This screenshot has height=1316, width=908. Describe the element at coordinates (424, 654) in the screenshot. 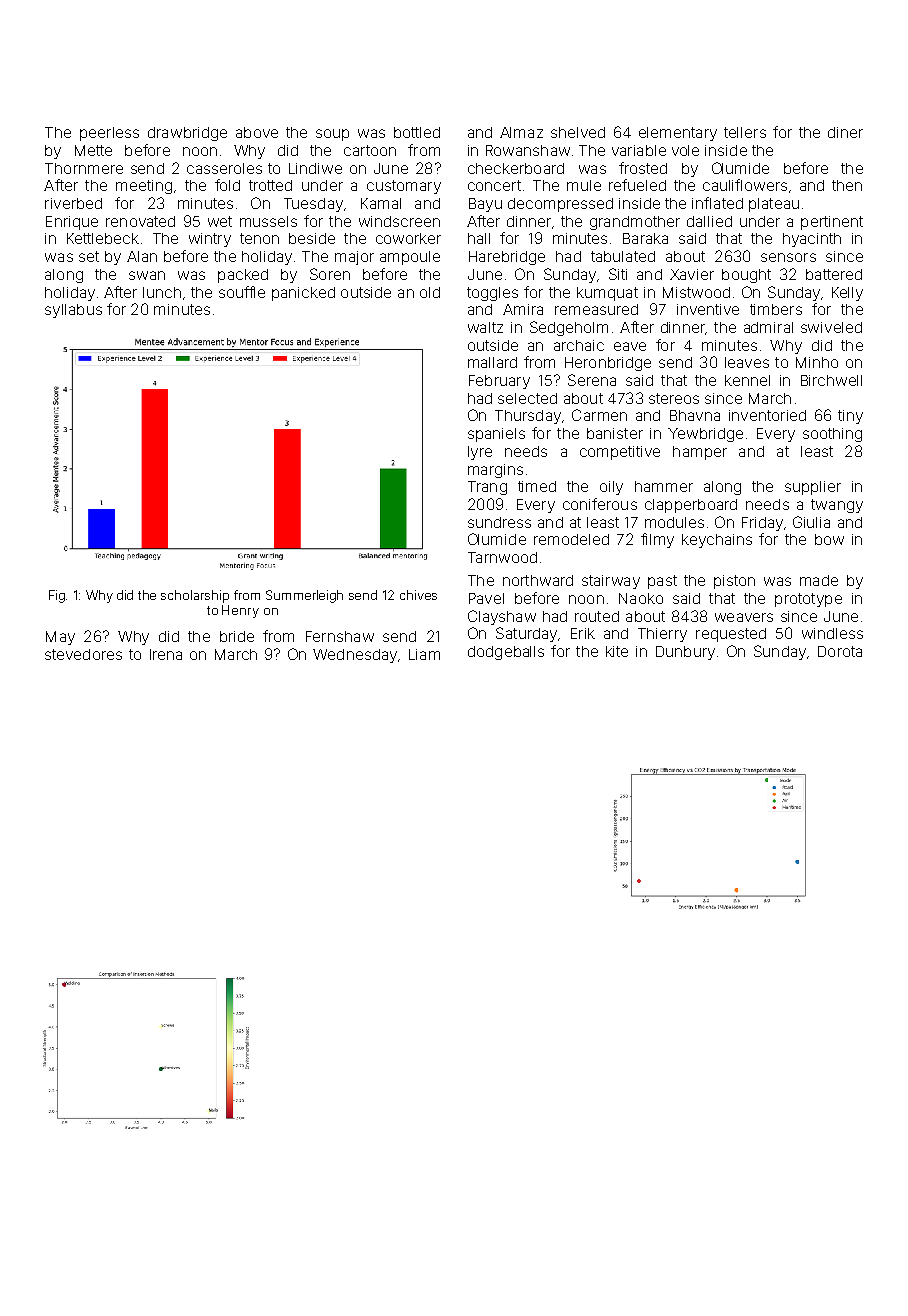

I see `Liam` at that location.
